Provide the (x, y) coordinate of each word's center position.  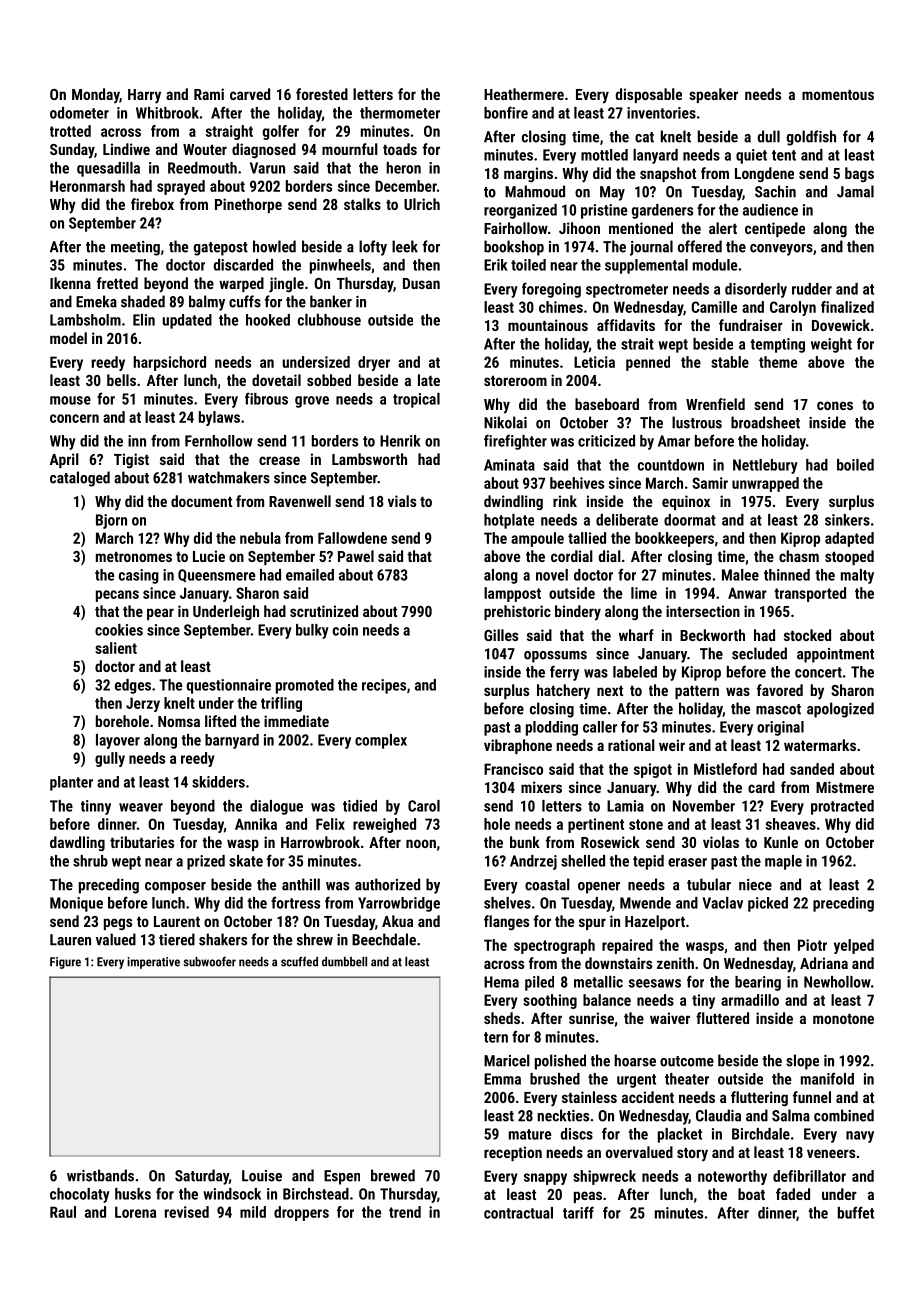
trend (405, 1212)
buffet (856, 1212)
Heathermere (524, 94)
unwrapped (765, 484)
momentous (838, 95)
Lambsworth (369, 459)
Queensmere (216, 575)
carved (250, 94)
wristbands (100, 1175)
